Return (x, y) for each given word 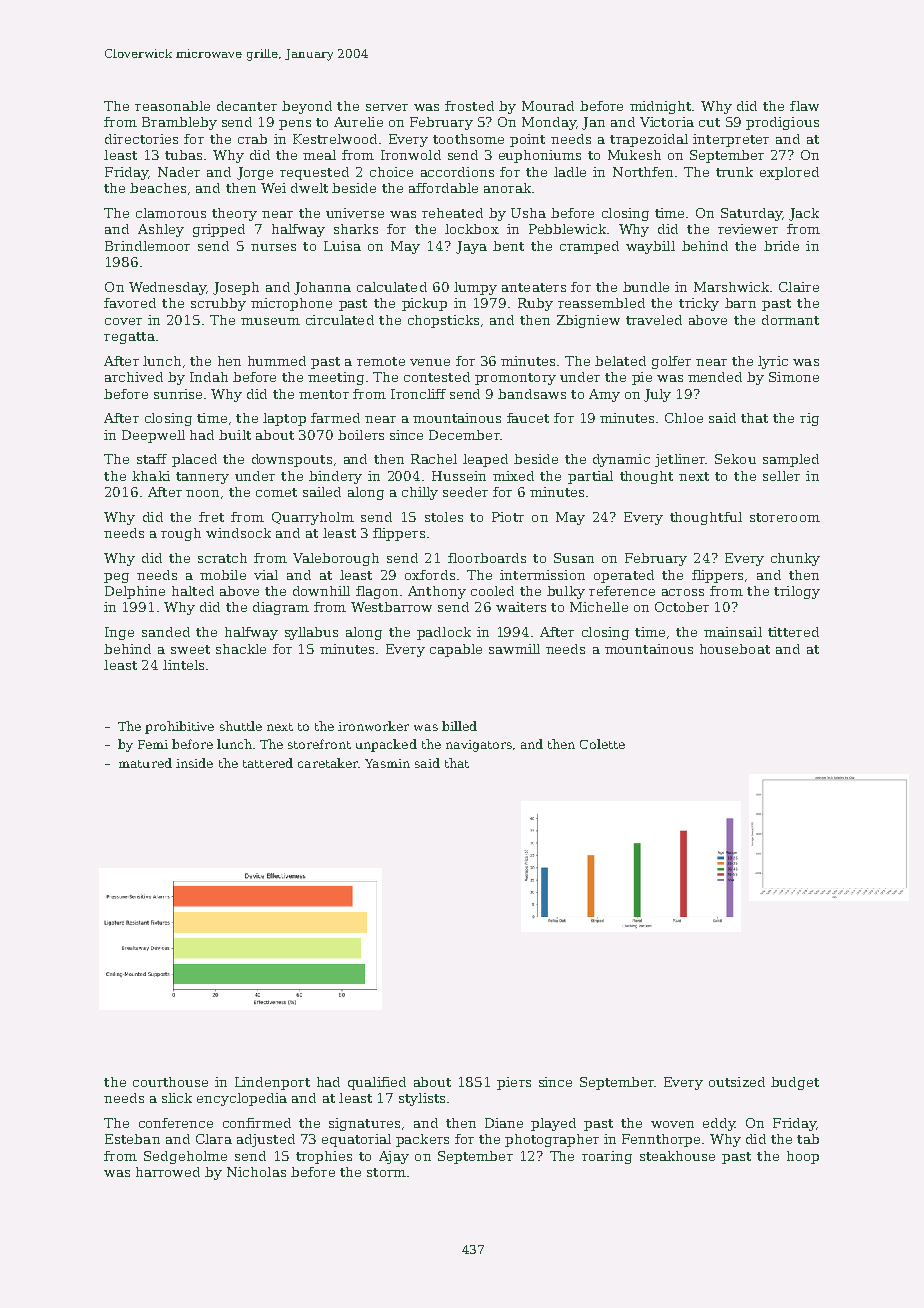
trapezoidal (649, 140)
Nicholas (256, 1172)
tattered (268, 763)
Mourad (548, 106)
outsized (737, 1082)
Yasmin (387, 763)
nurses (273, 247)
